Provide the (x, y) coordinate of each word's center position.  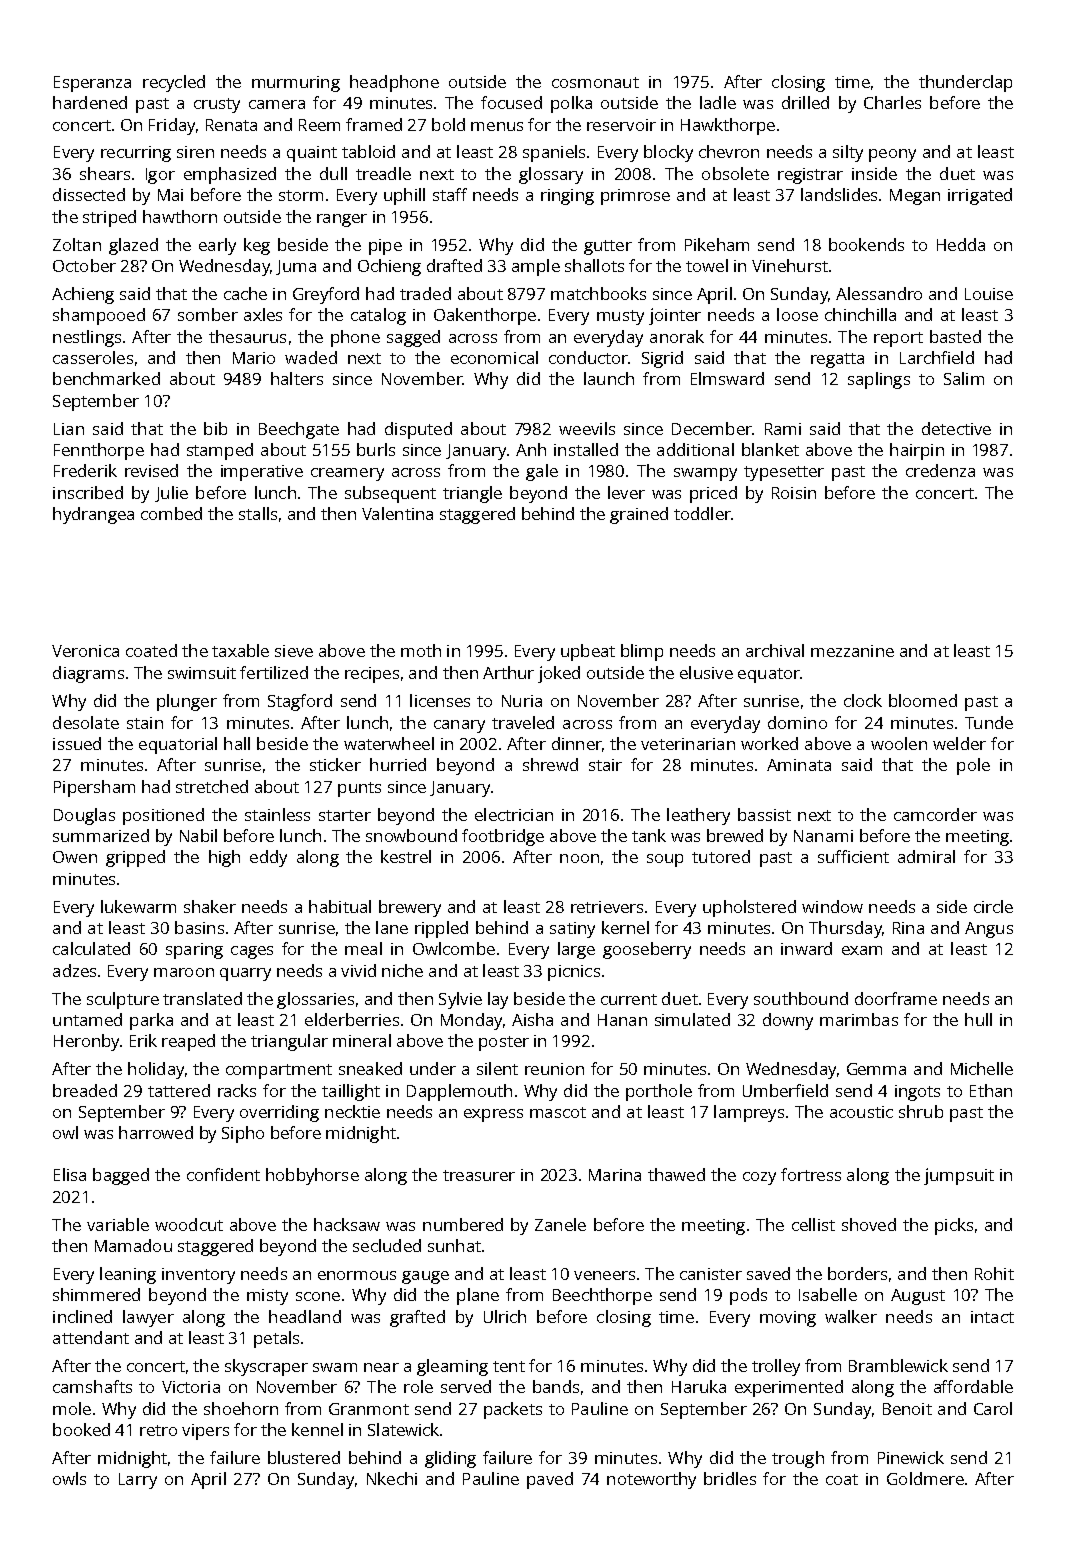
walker (851, 1316)
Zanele (560, 1224)
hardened (90, 102)
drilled (805, 102)
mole (72, 1408)
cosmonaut (595, 82)
